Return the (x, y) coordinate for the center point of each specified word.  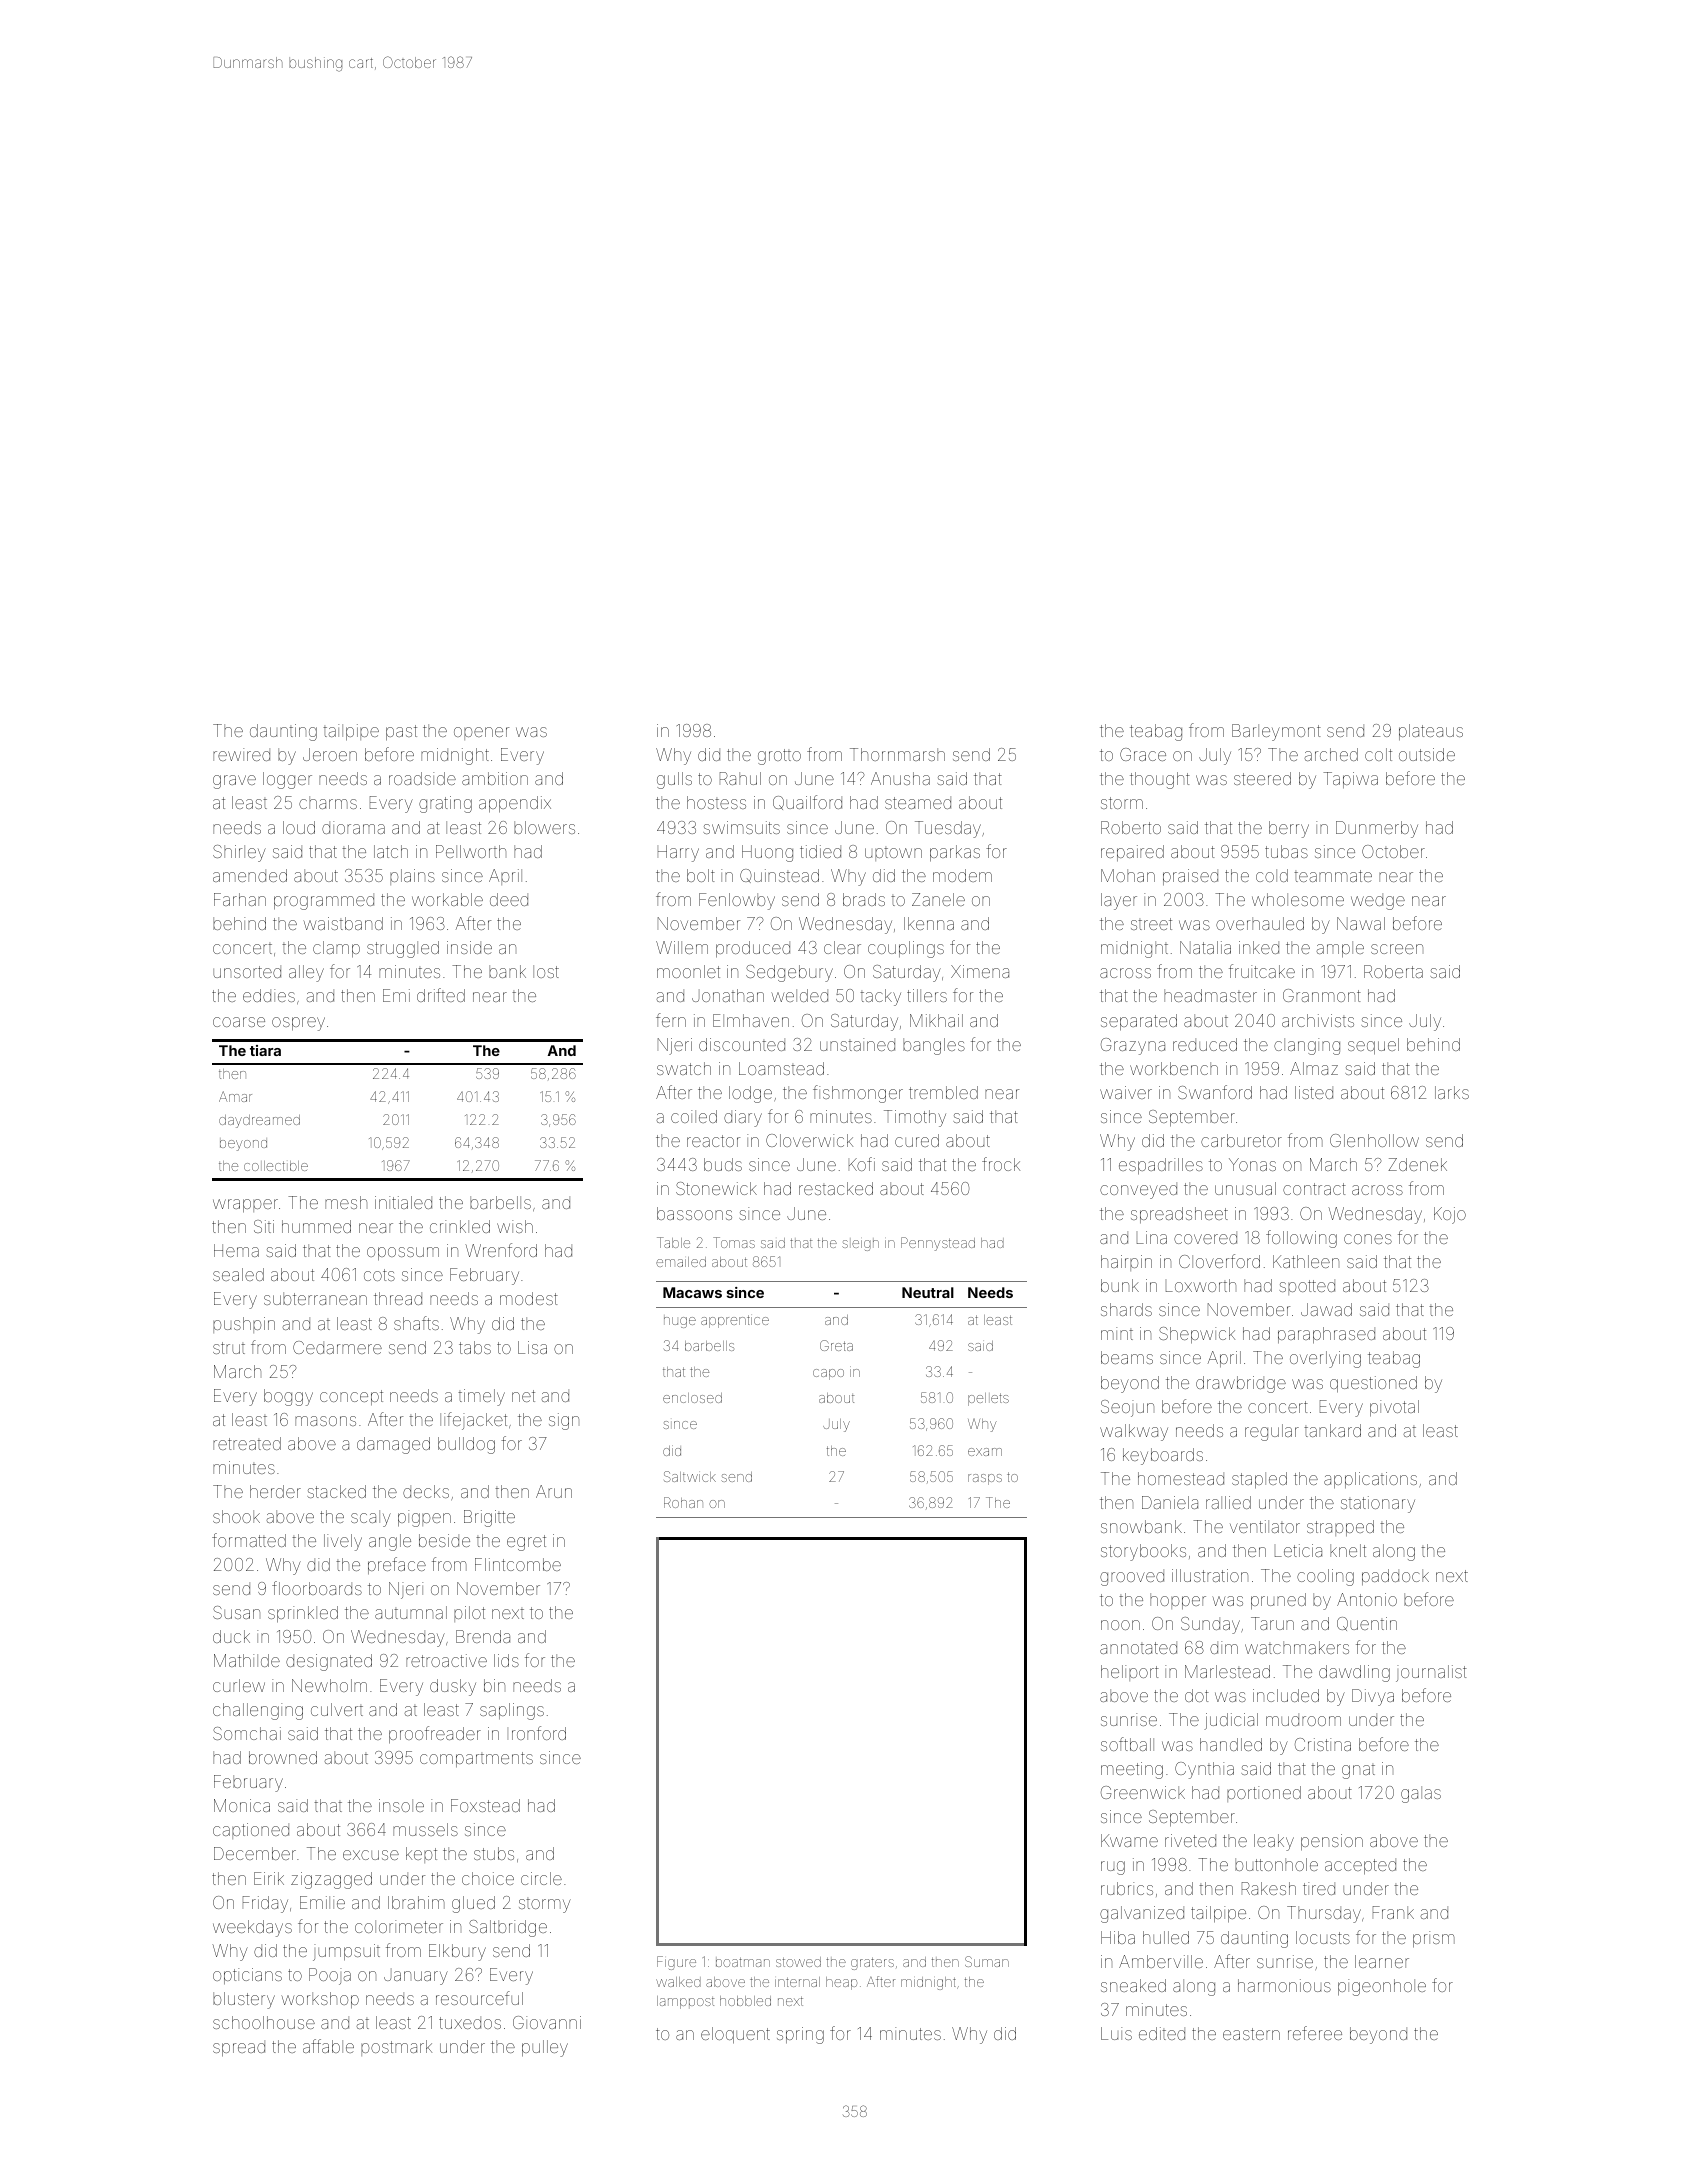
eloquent (735, 2035)
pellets (988, 1399)
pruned (1278, 1601)
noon (1120, 1625)
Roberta (1393, 971)
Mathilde (247, 1660)
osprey (298, 1024)
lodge (750, 1094)
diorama (353, 827)
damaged (393, 1445)
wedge (1378, 901)
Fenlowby (737, 901)
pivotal (1394, 1408)
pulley (545, 2048)
